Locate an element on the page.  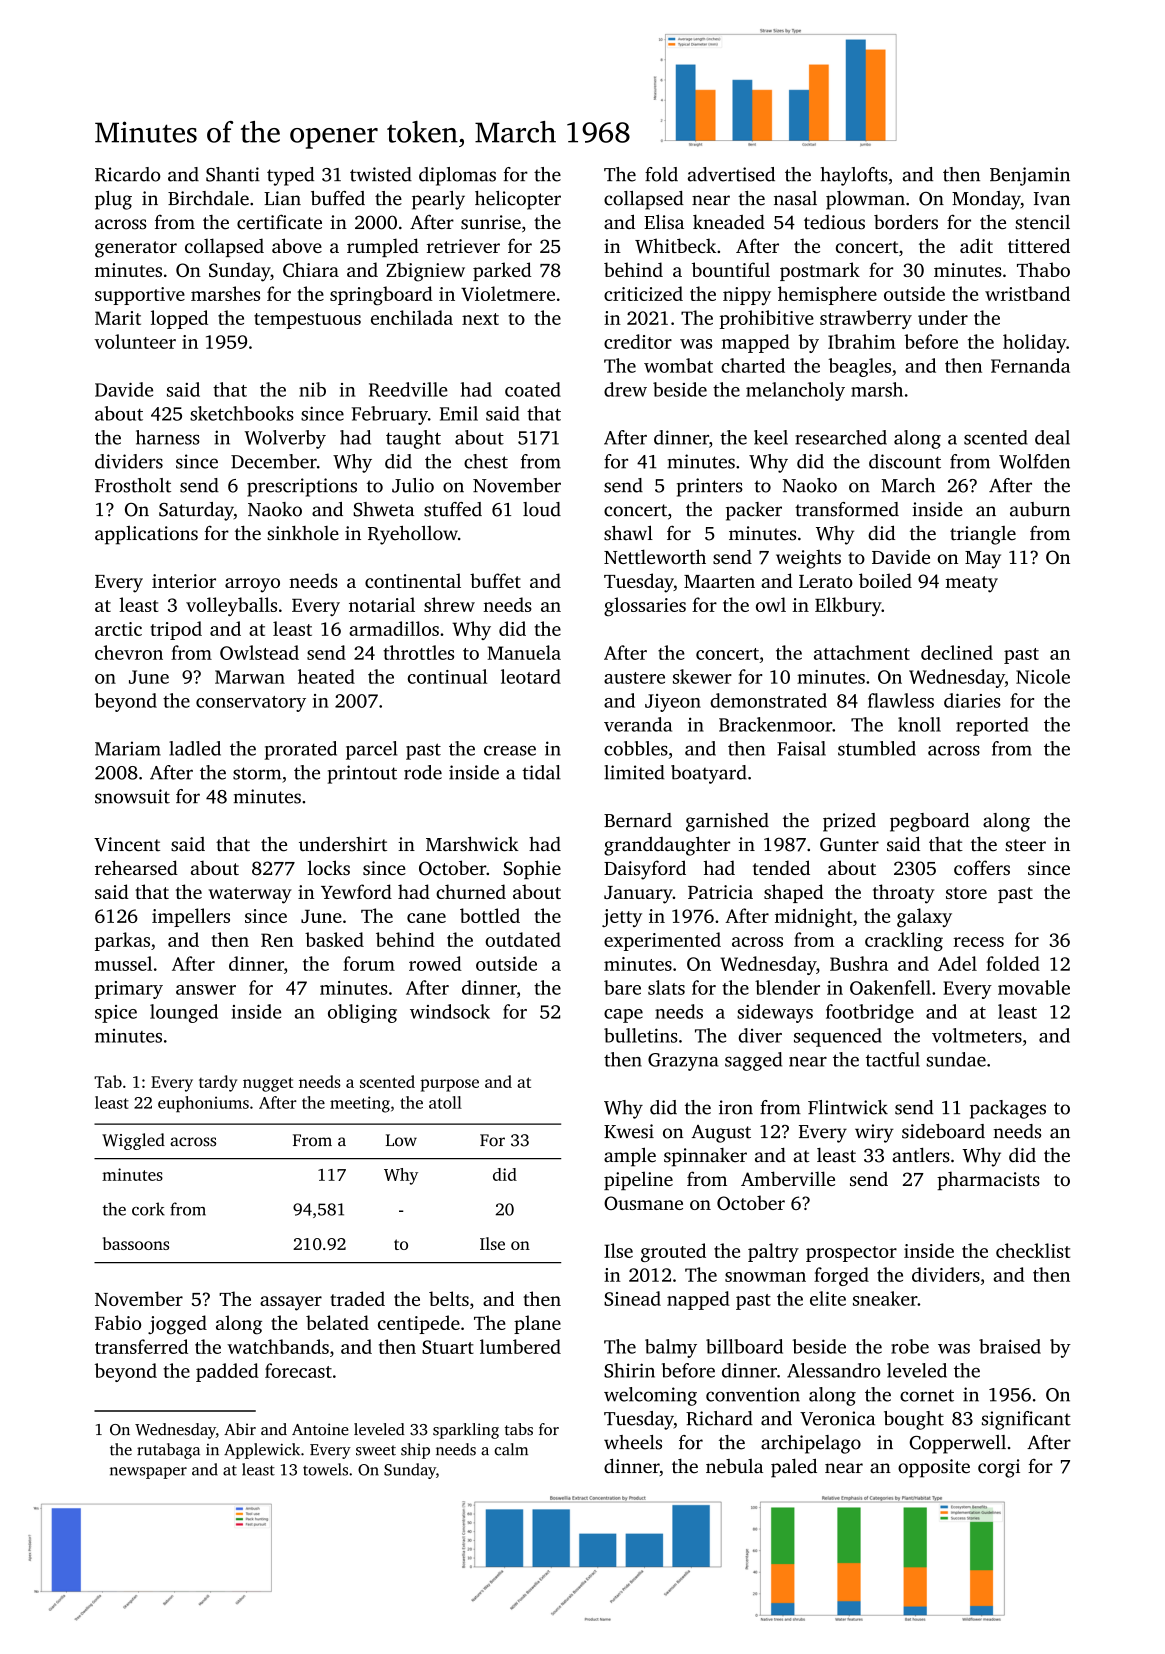
discount is located at coordinates (905, 461).
